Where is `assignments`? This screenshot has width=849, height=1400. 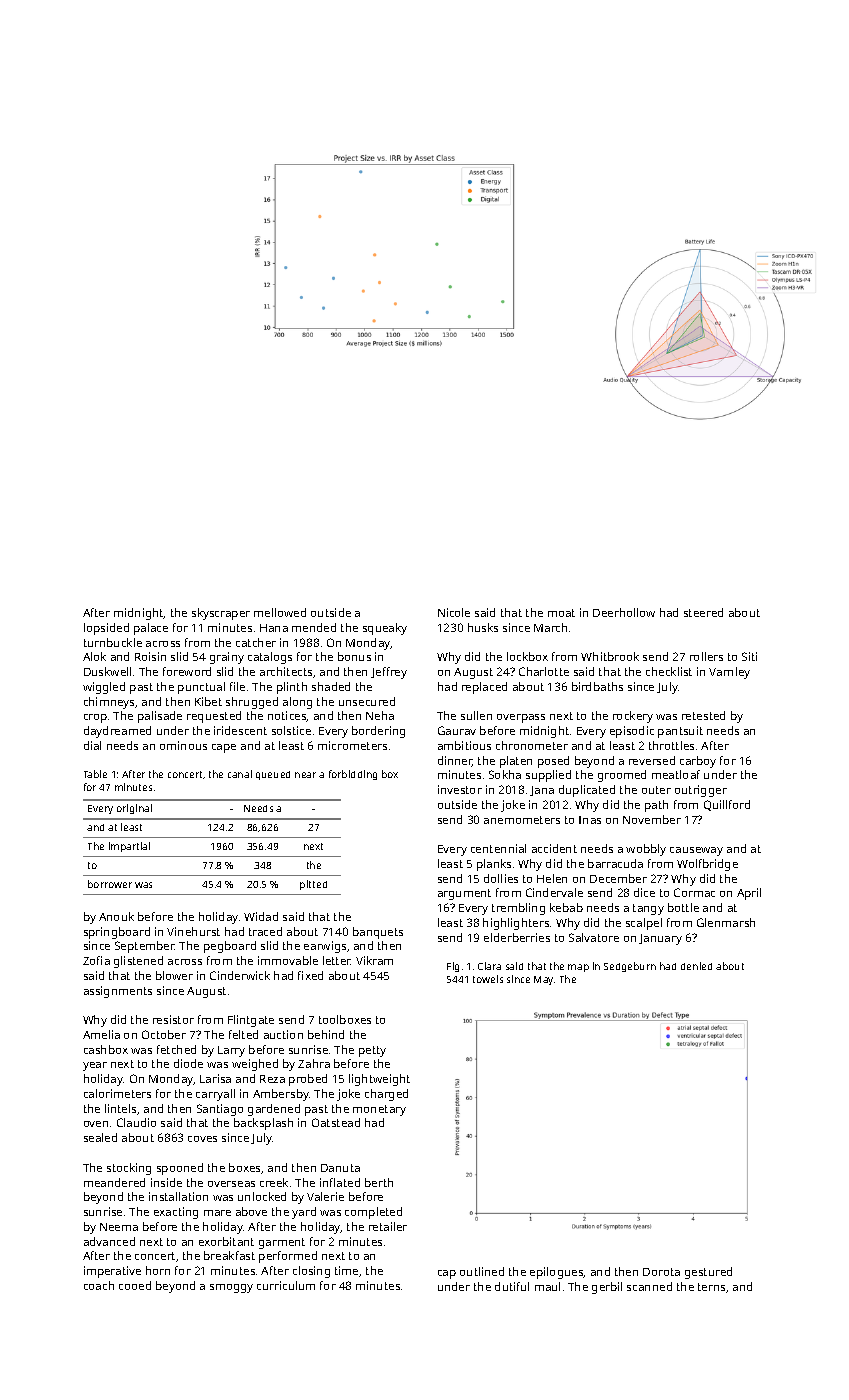
assignments is located at coordinates (118, 992).
